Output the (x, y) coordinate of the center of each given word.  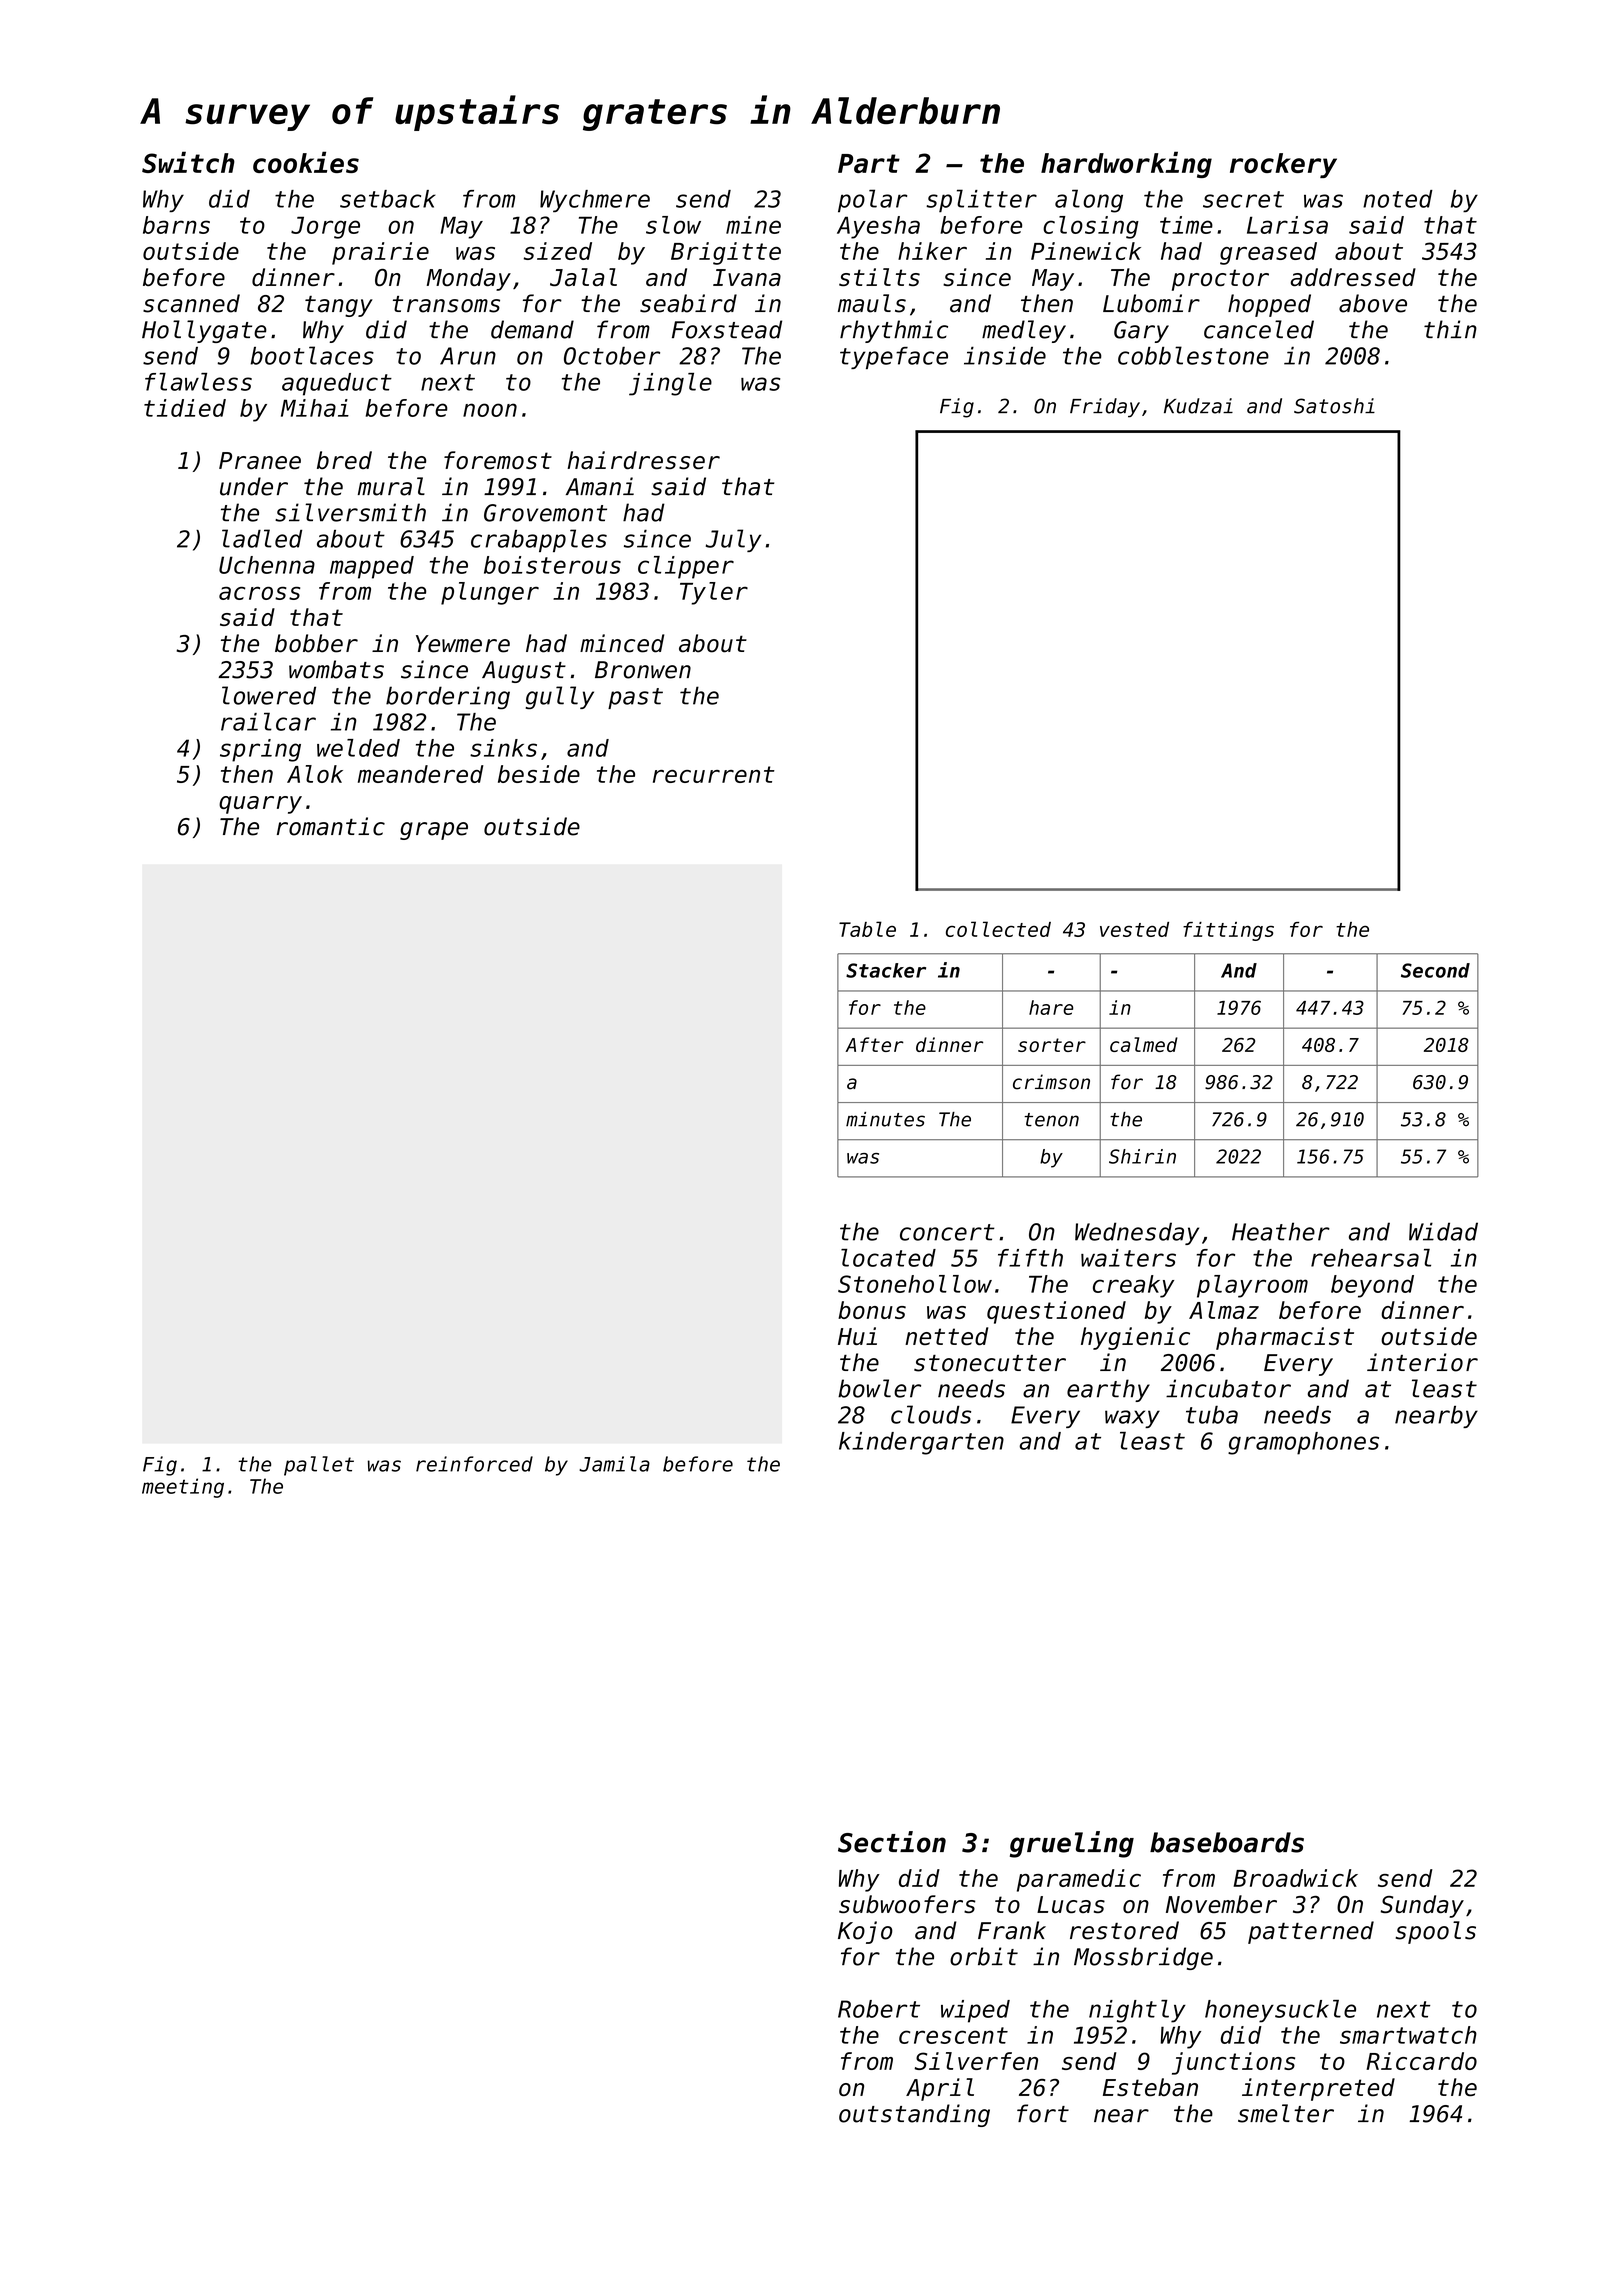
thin (1450, 329)
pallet (319, 1466)
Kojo (865, 1932)
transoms (446, 304)
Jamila (614, 1464)
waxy (1132, 1419)
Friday (1105, 408)
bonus (872, 1310)
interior (1422, 1362)
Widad (1443, 1231)
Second (1435, 970)
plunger (490, 593)
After (874, 1044)
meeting (183, 1488)
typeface (894, 358)
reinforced (474, 1464)
